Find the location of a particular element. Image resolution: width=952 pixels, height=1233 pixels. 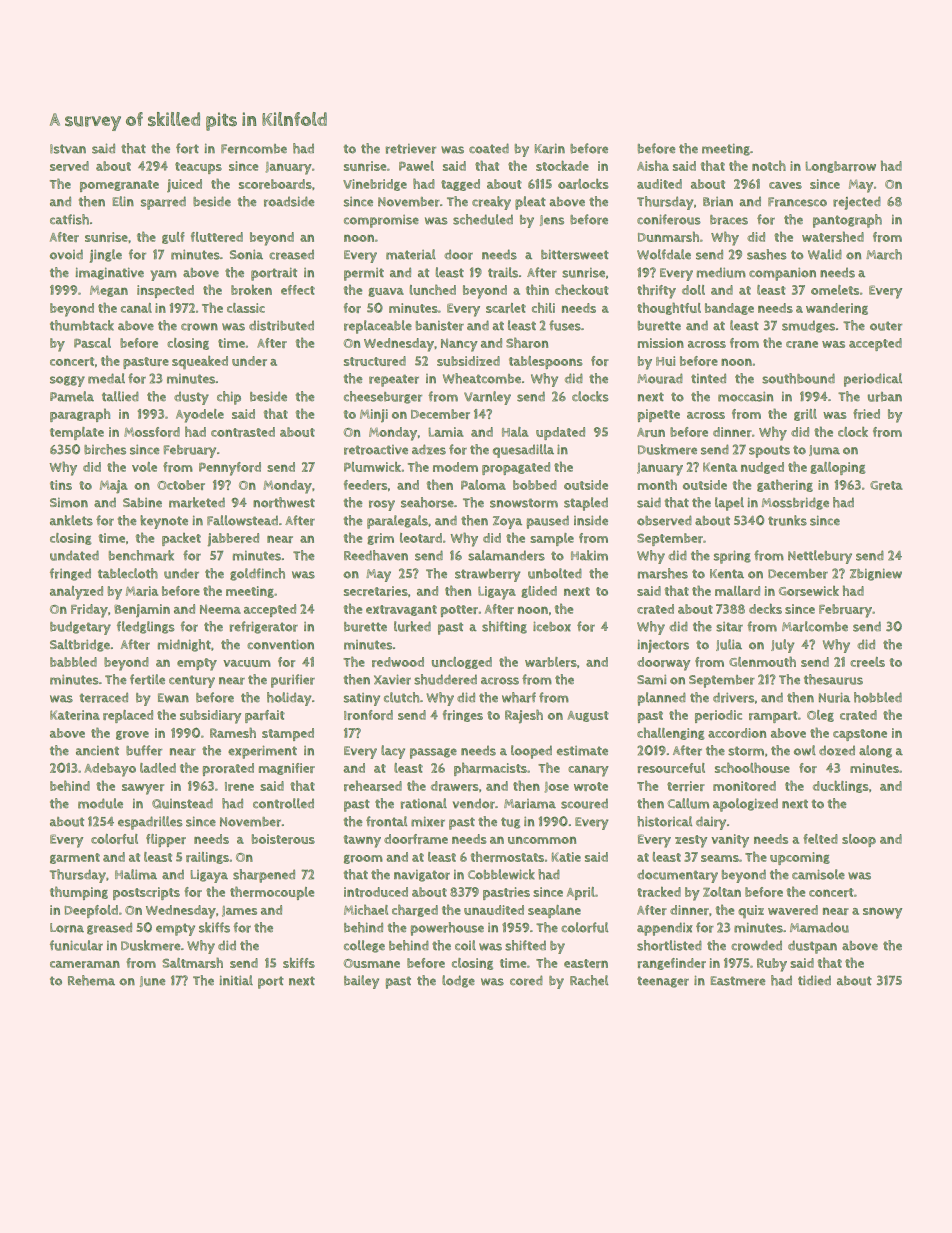

Rachel is located at coordinates (589, 980).
